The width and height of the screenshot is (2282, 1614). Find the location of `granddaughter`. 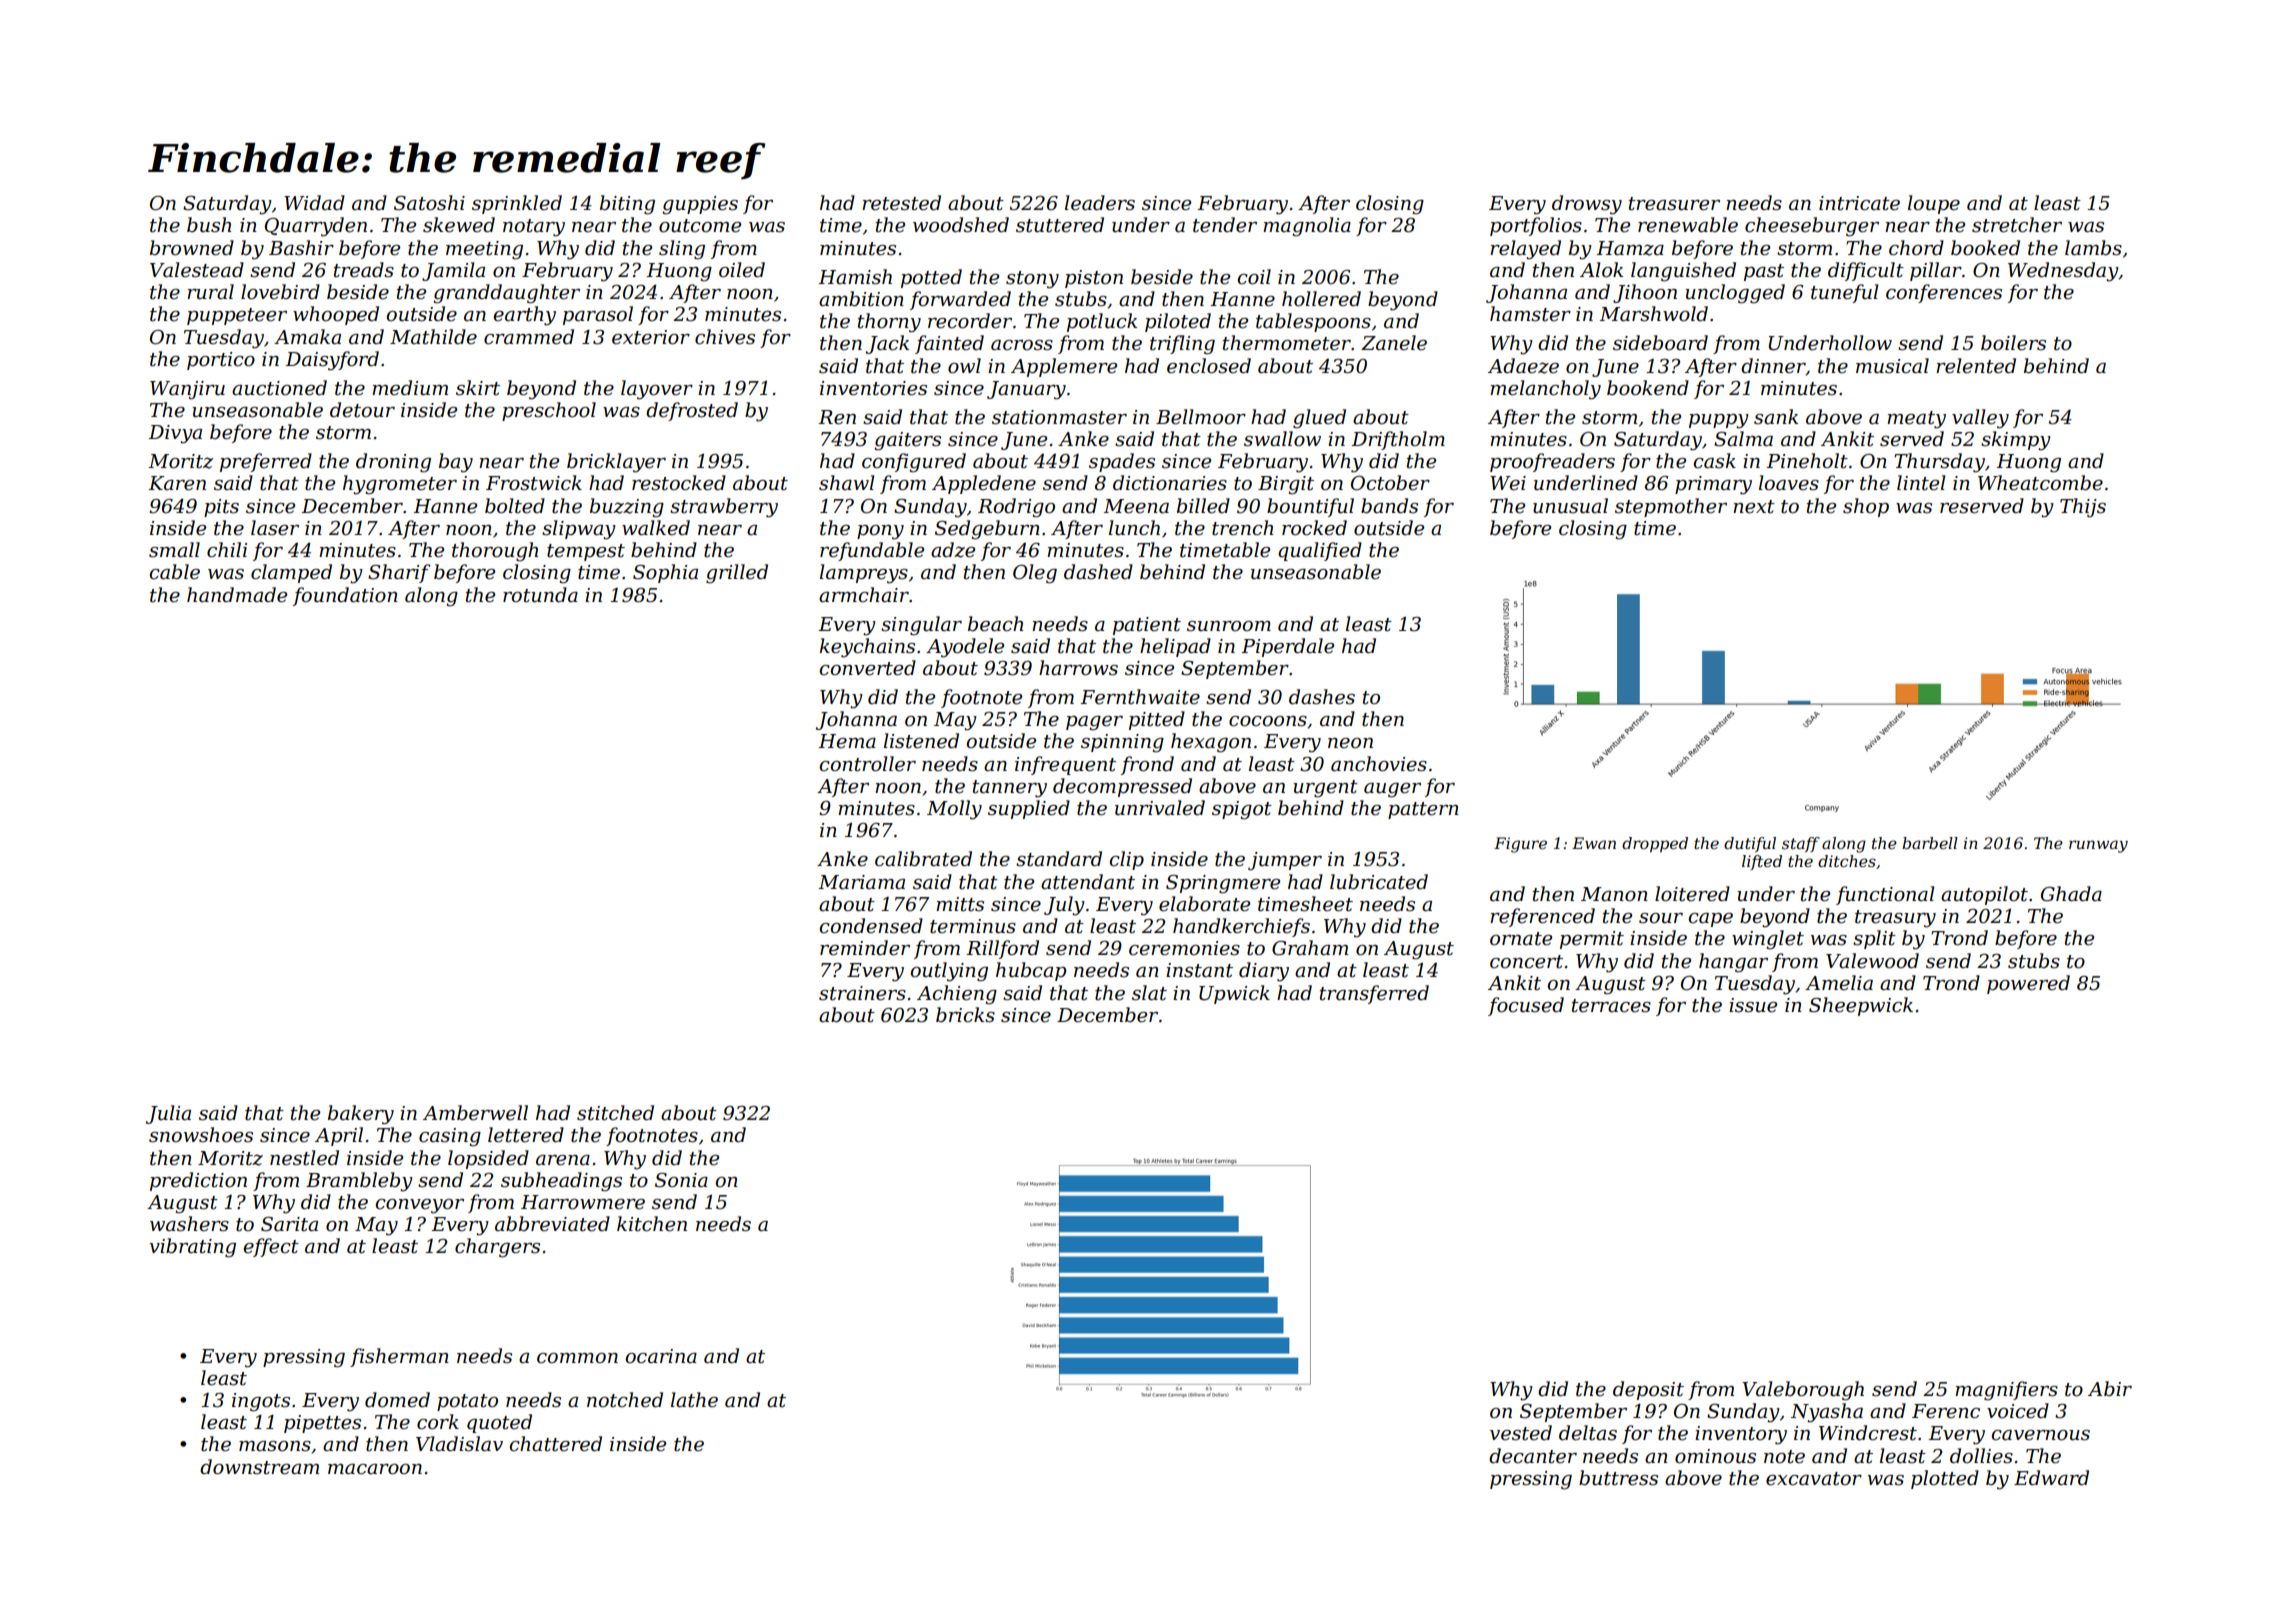

granddaughter is located at coordinates (507, 294).
